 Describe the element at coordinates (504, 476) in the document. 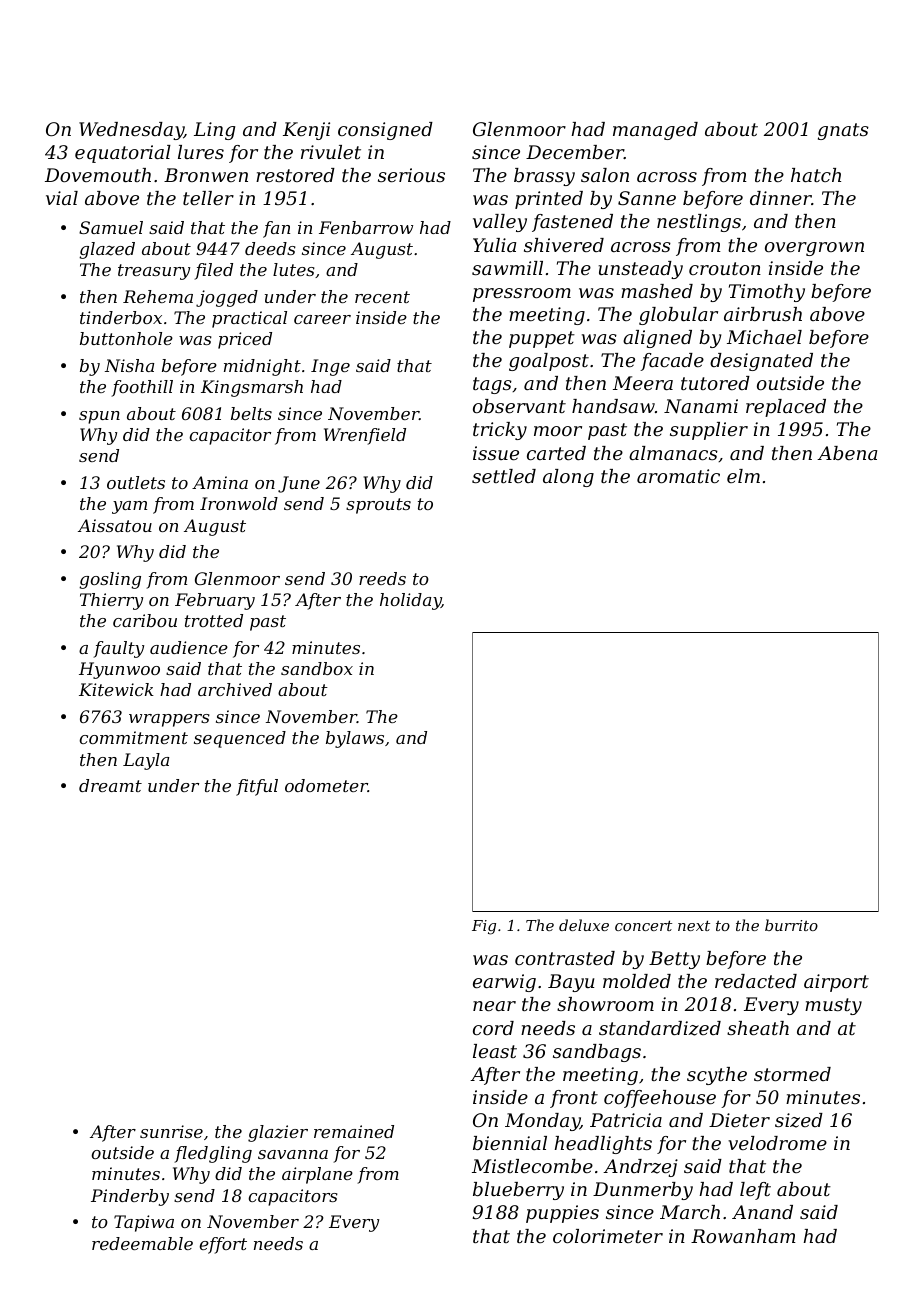

I see `settled` at that location.
